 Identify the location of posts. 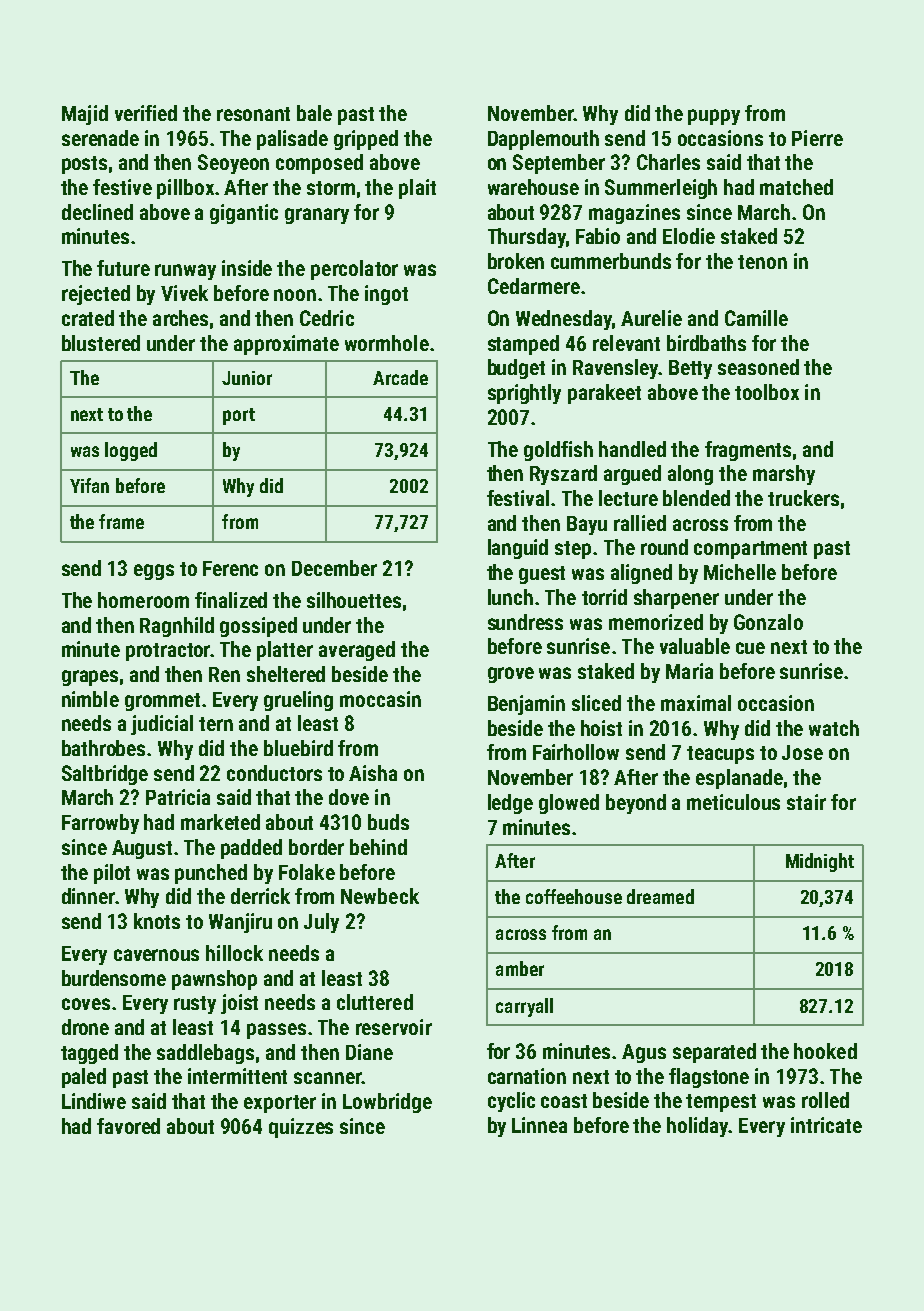
(84, 165).
